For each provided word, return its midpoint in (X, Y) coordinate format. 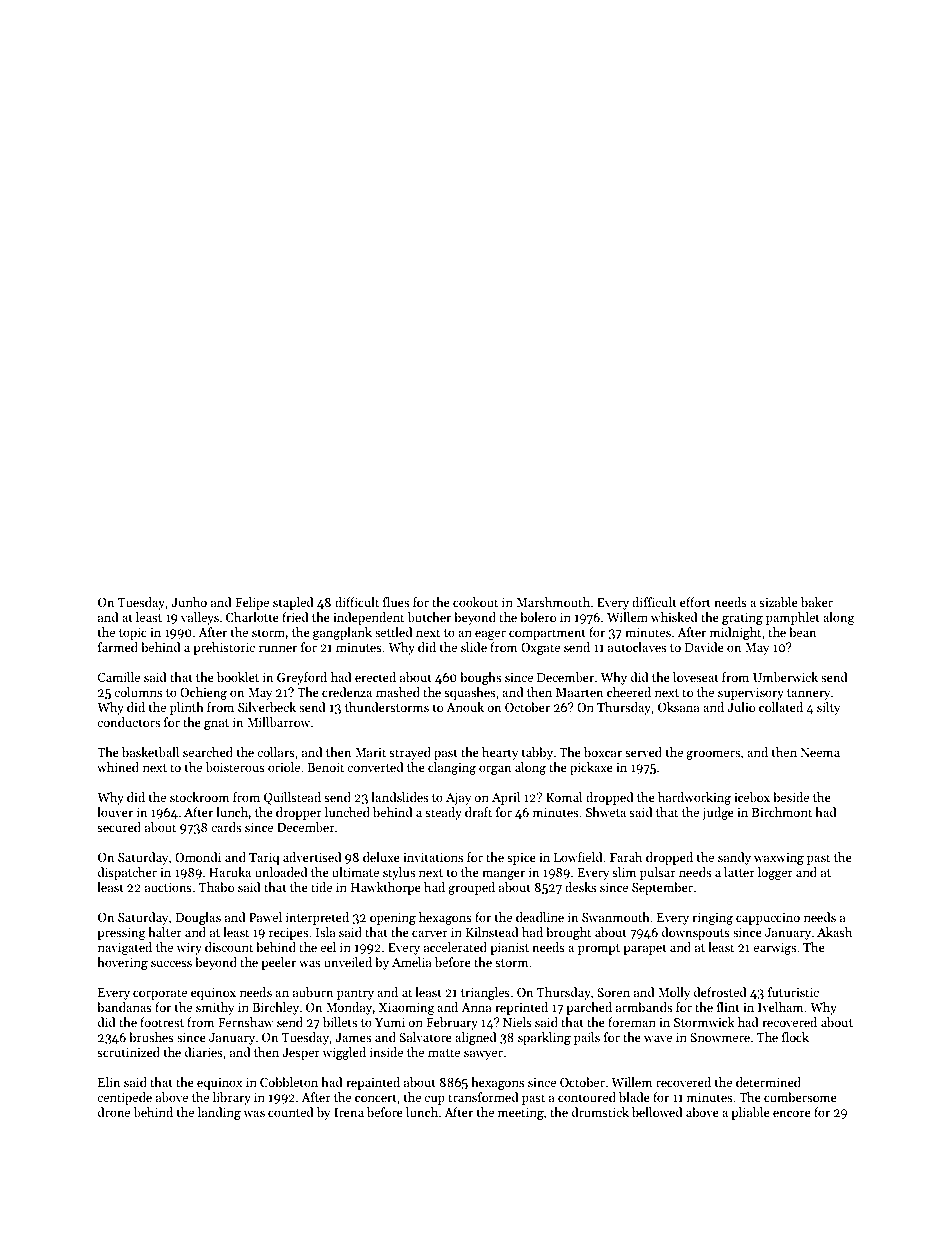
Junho (189, 602)
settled (394, 632)
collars (276, 752)
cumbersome (800, 1097)
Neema (820, 752)
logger (775, 873)
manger (503, 875)
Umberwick (785, 677)
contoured (587, 1097)
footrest (162, 1022)
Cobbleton (289, 1082)
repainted (373, 1083)
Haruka (230, 872)
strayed (410, 753)
